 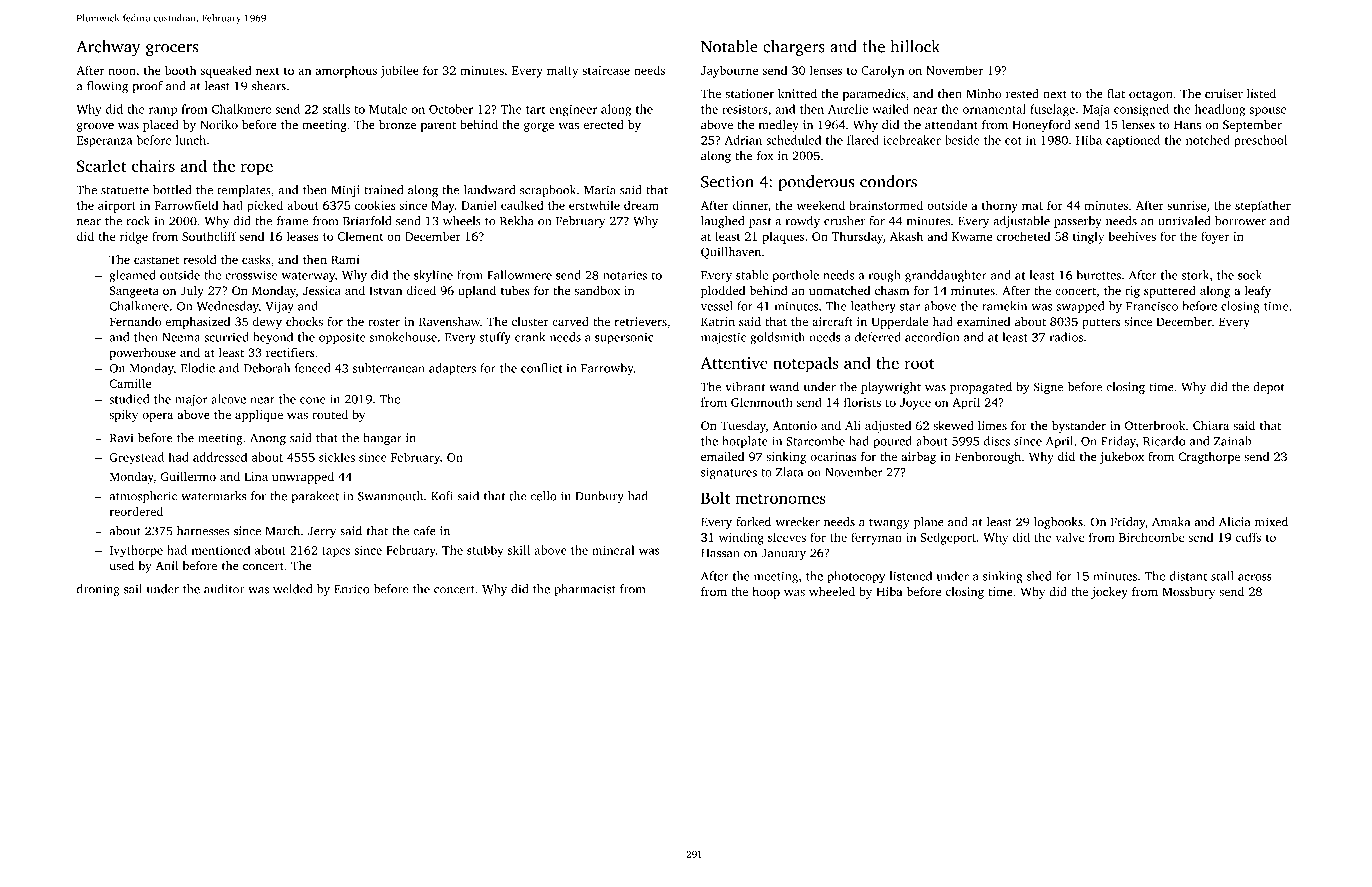 I want to click on hoop, so click(x=766, y=593).
